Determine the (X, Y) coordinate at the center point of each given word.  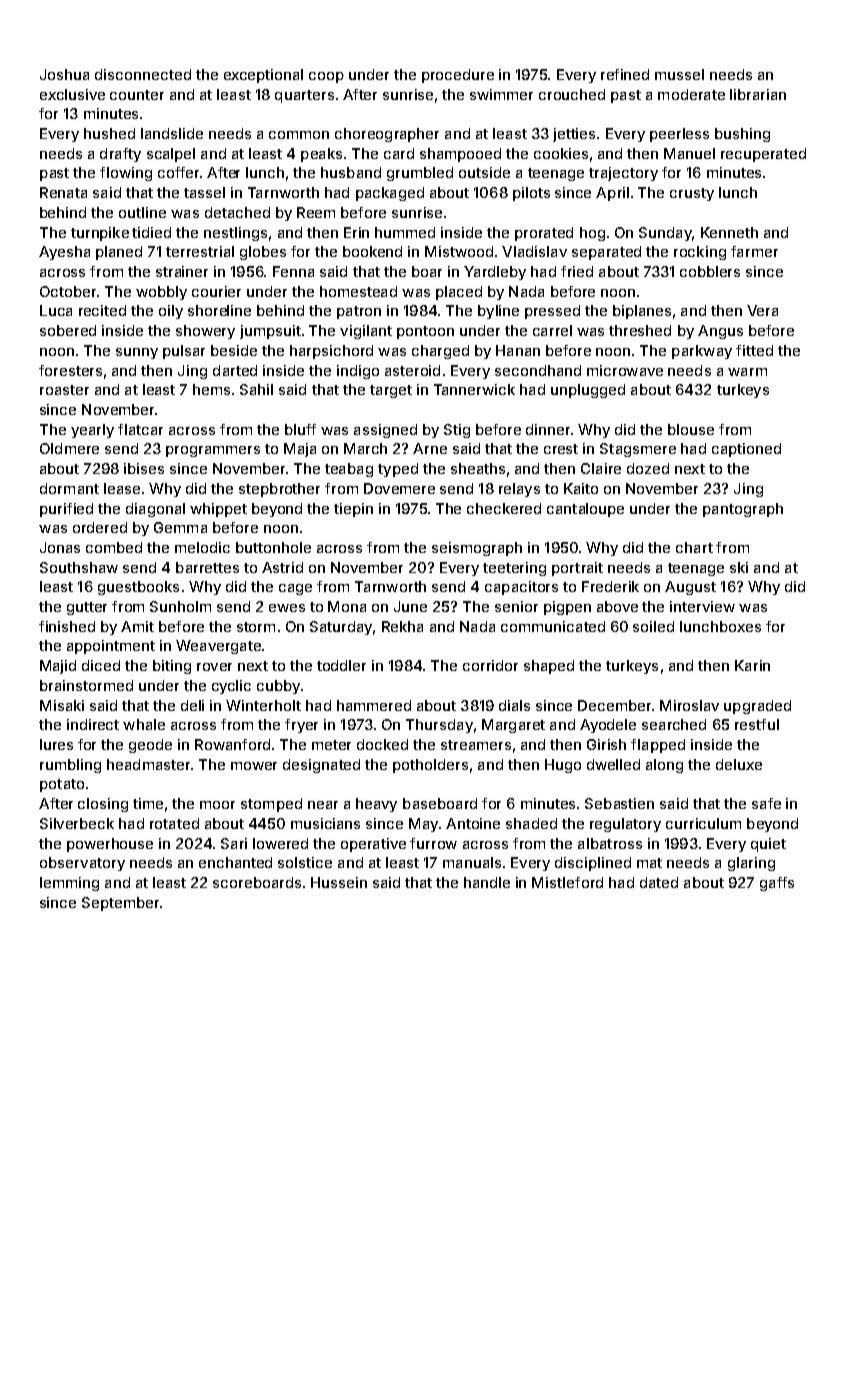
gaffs (777, 884)
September (120, 904)
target (391, 391)
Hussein (339, 882)
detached (237, 212)
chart (694, 547)
